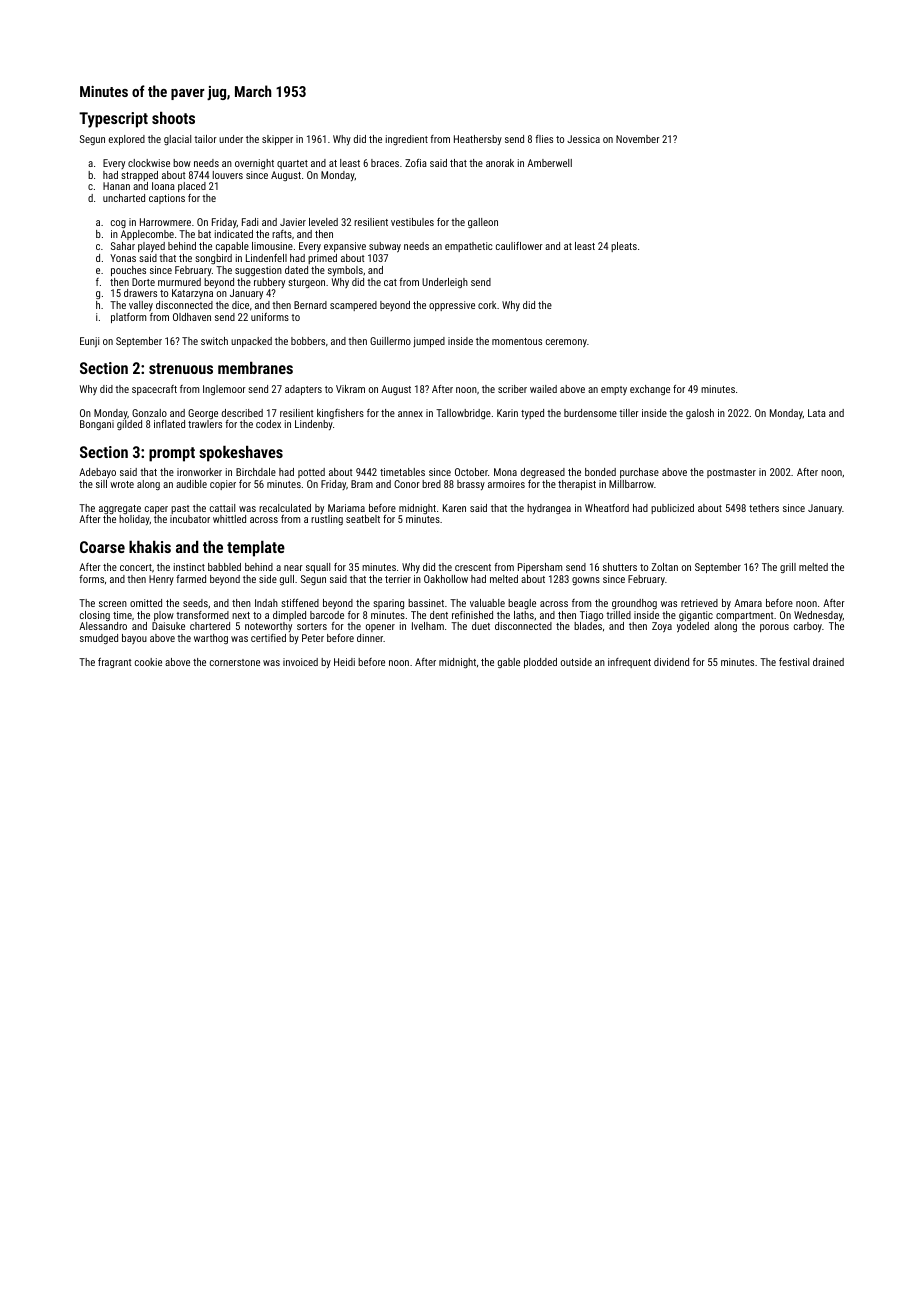 The image size is (924, 1308). Describe the element at coordinates (519, 246) in the screenshot. I see `cauliflower` at that location.
